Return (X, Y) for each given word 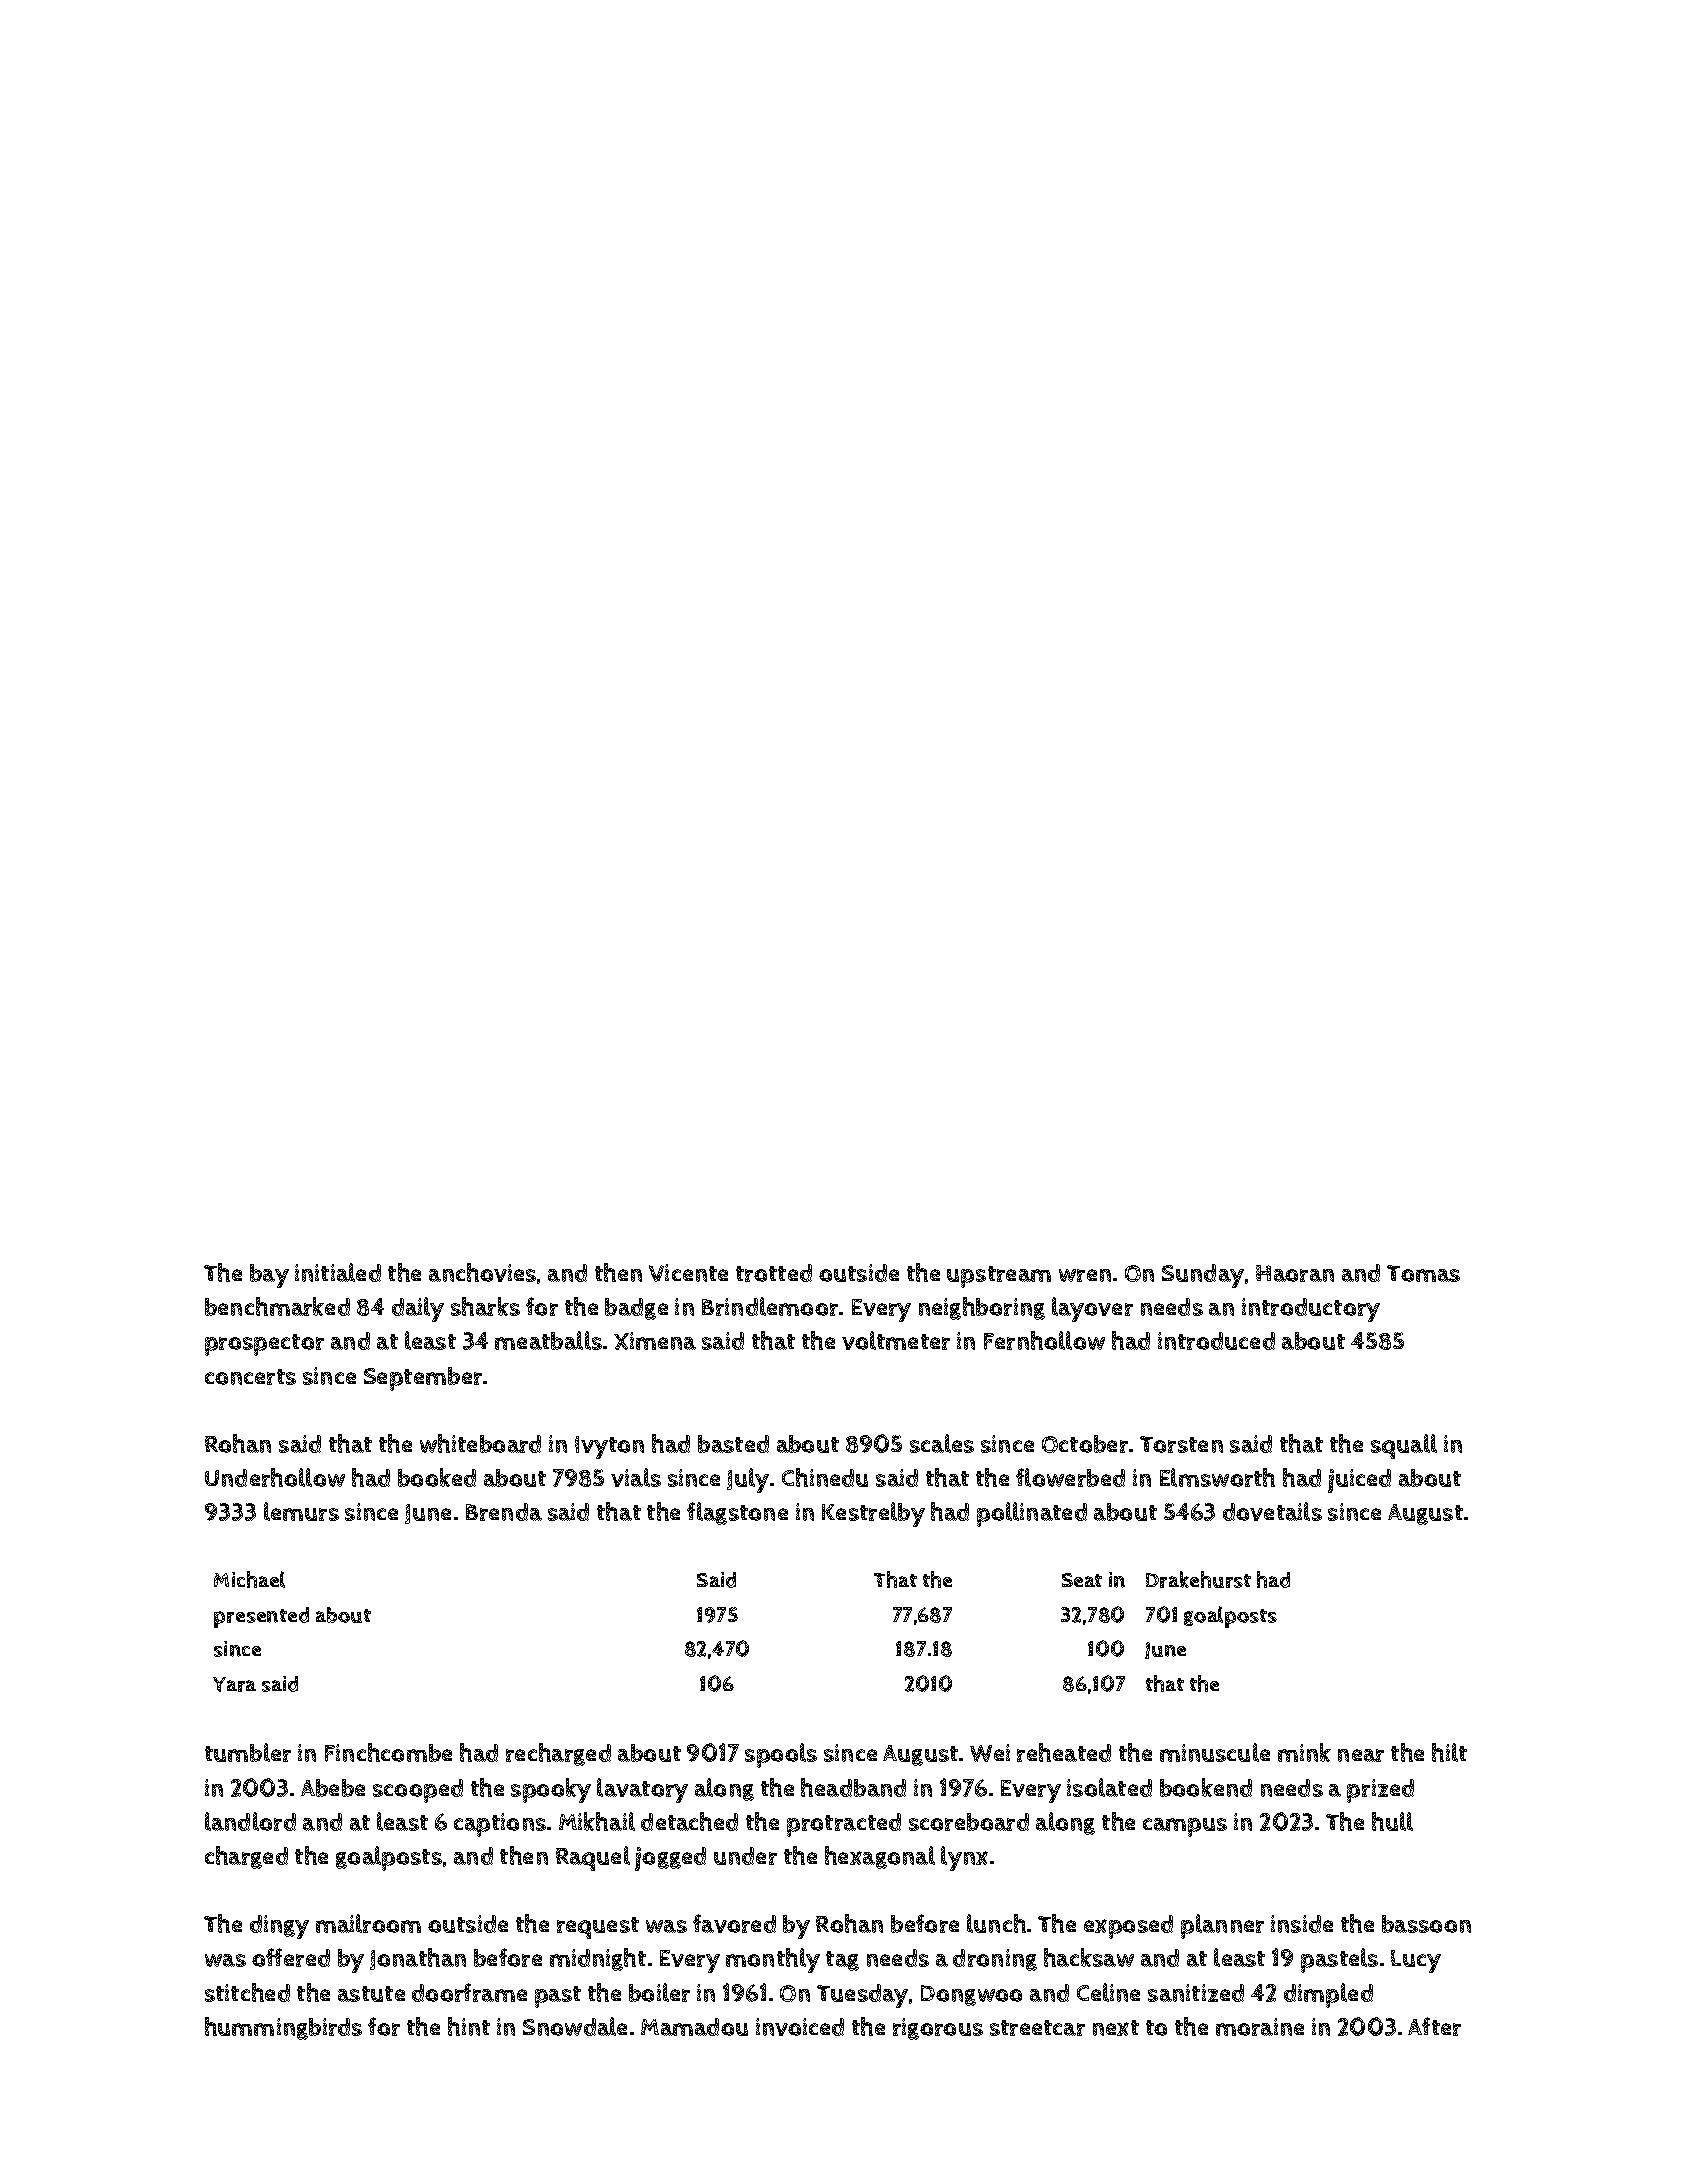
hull (1392, 1821)
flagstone (737, 1513)
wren (1085, 1275)
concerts (250, 1377)
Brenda (504, 1512)
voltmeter (896, 1340)
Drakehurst (1198, 1579)
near (1361, 1755)
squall (1404, 1446)
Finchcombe (388, 1752)
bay (269, 1276)
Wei (990, 1753)
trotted (774, 1273)
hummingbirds (283, 2028)
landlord (250, 1821)
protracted (844, 1825)
